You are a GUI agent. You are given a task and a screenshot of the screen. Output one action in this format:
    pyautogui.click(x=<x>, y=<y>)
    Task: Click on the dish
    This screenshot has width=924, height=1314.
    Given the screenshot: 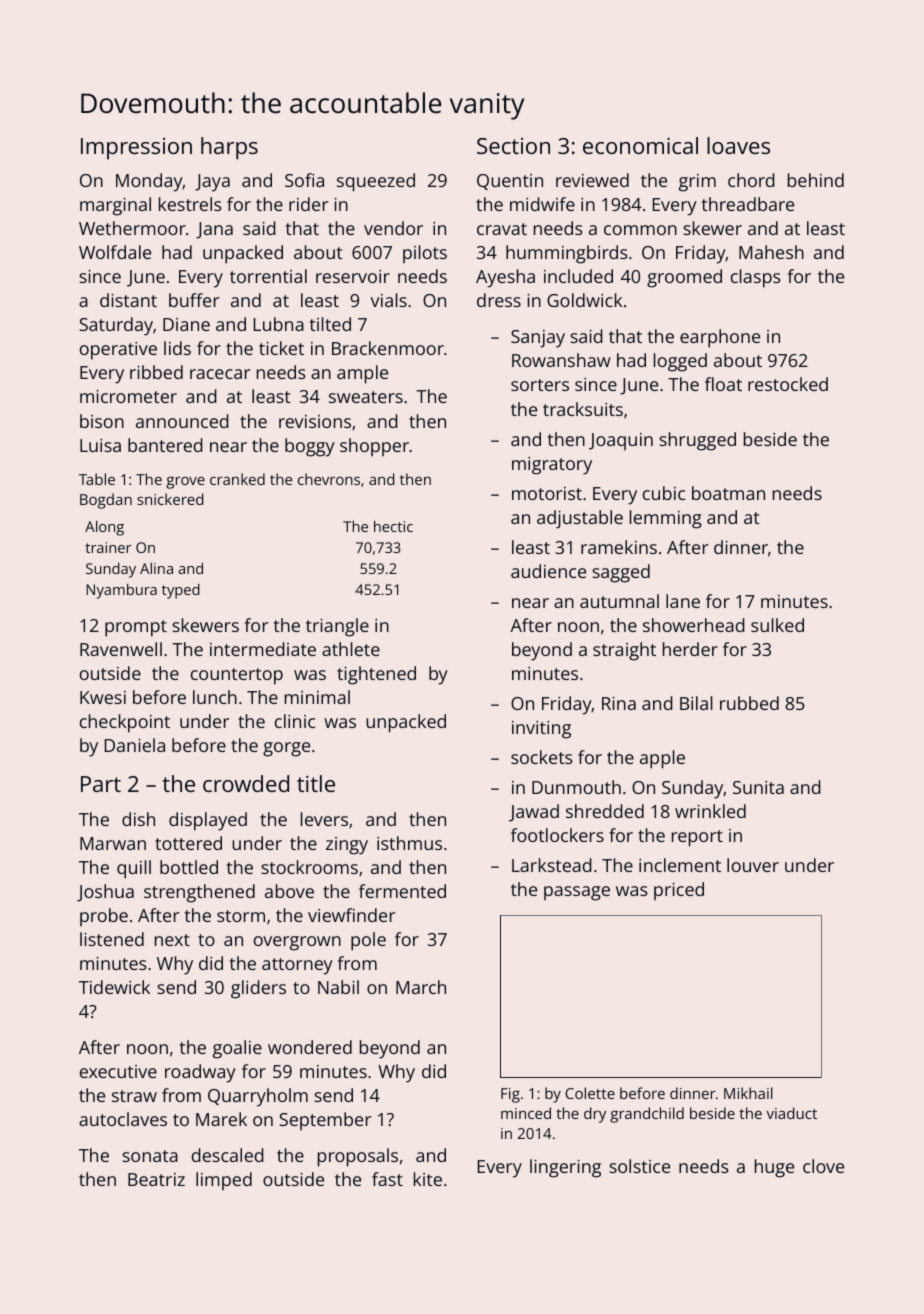 What is the action you would take?
    pyautogui.click(x=138, y=819)
